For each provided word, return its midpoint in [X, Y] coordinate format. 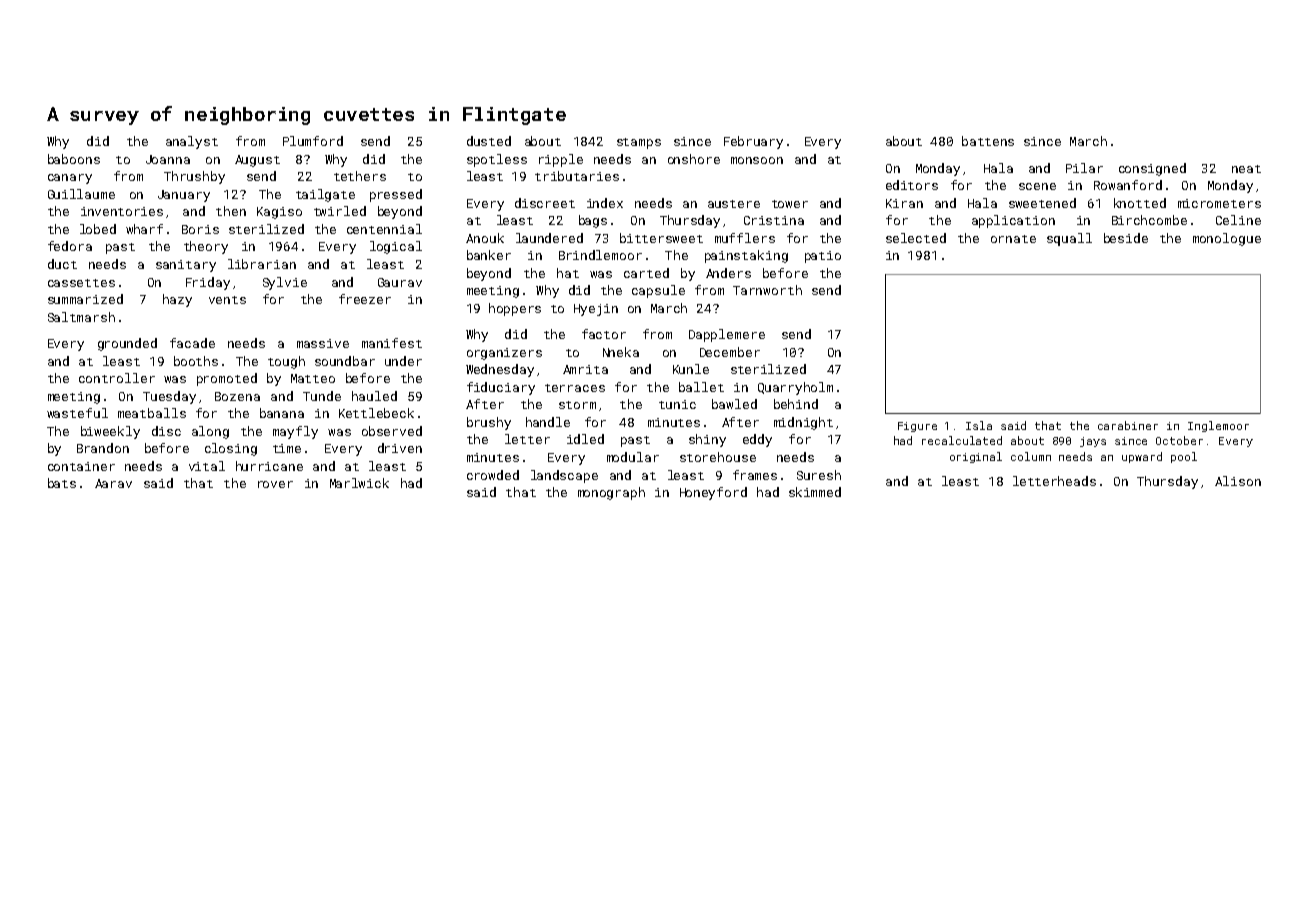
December [730, 352]
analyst [192, 142]
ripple [561, 160]
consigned [1152, 169]
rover [275, 484]
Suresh [819, 475]
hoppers [515, 309]
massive [323, 343]
